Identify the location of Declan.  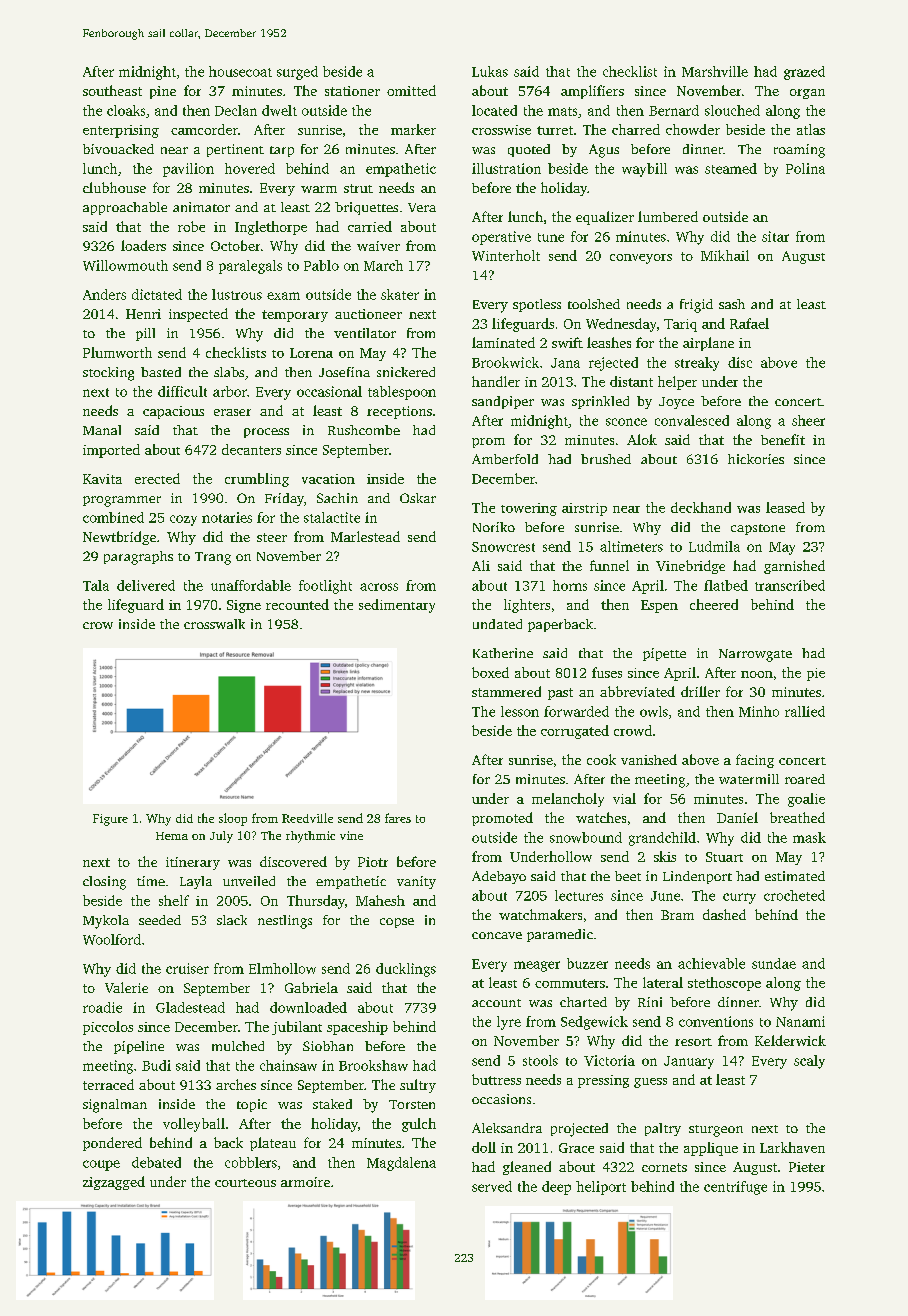
(236, 110).
